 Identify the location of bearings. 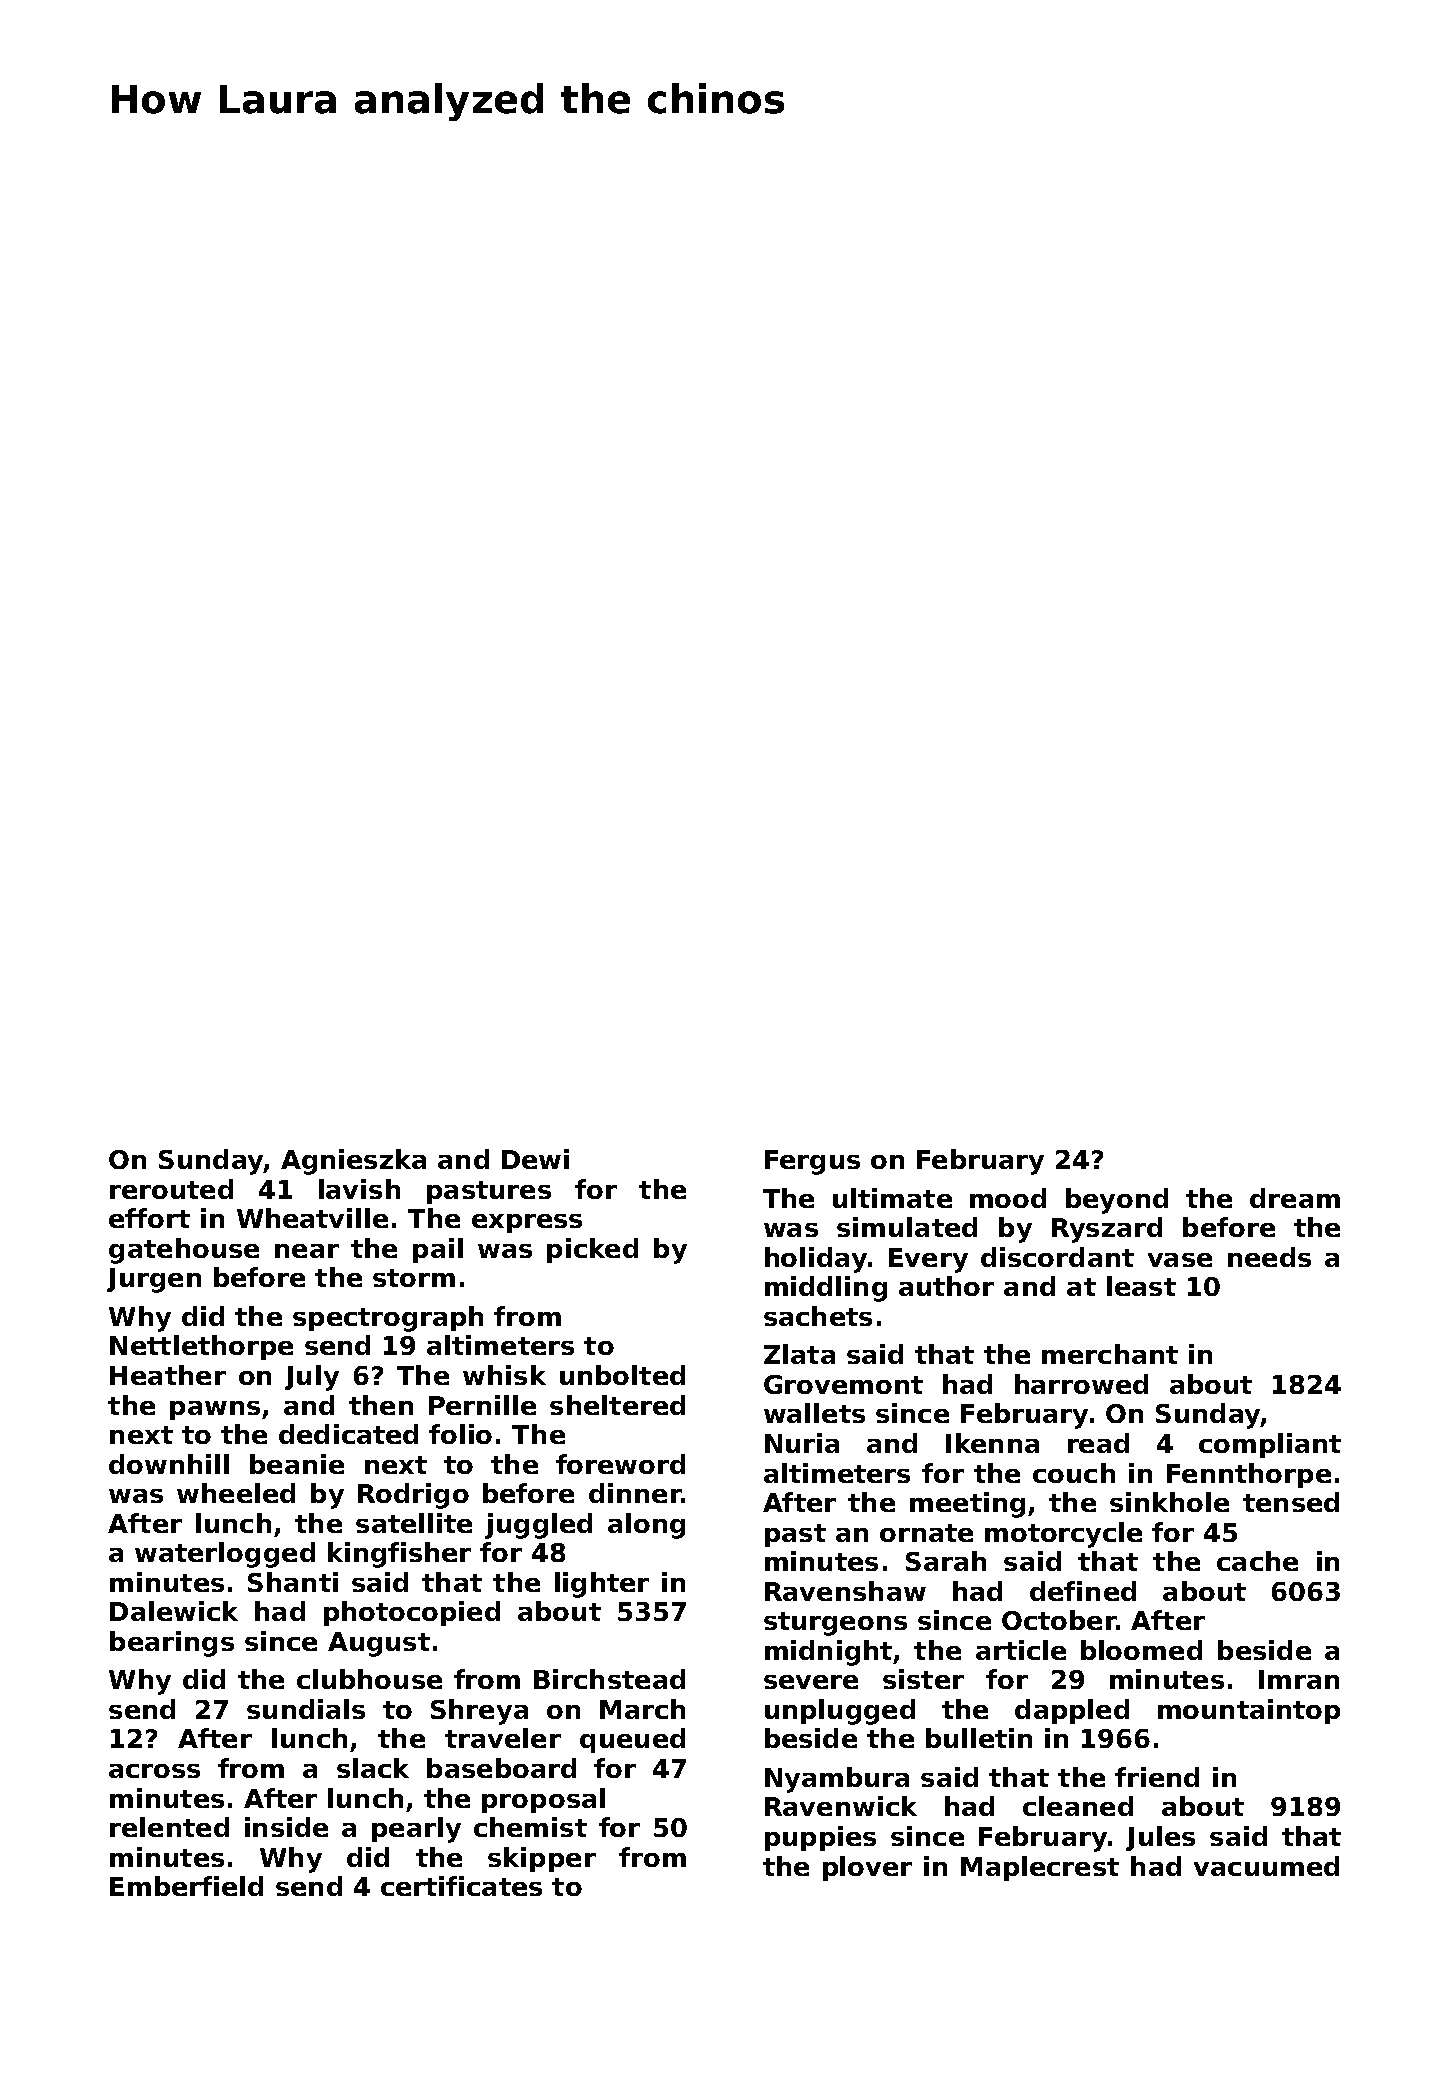
(172, 1644).
